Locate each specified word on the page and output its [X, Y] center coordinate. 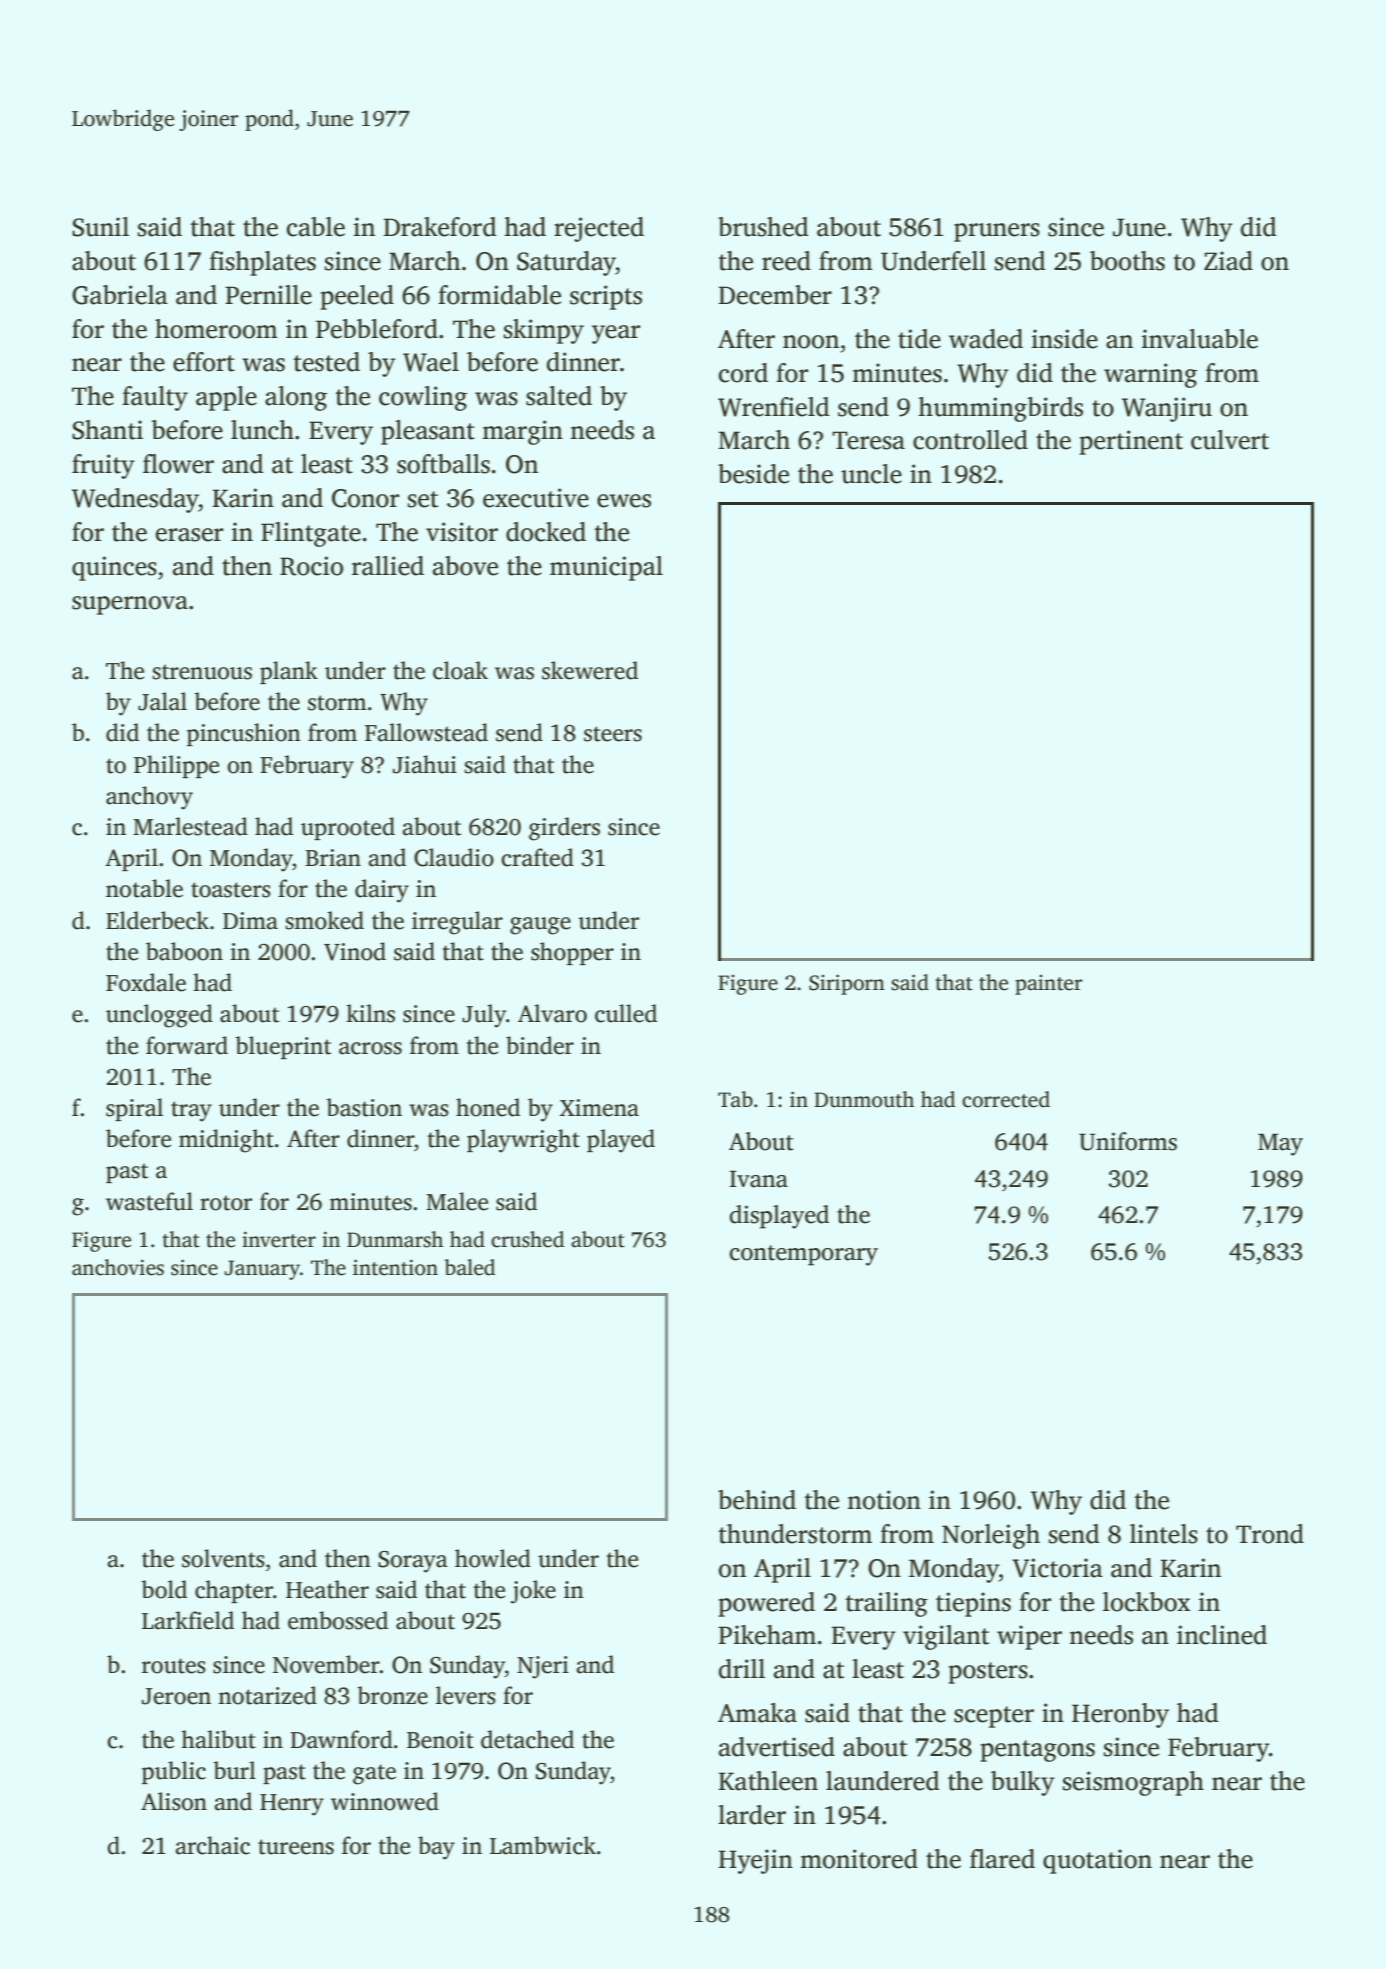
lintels [1164, 1534]
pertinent [1131, 442]
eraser [189, 535]
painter [1048, 985]
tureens [296, 1847]
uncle [871, 474]
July [484, 1016]
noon [811, 342]
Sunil [100, 227]
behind [757, 1500]
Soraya [413, 1562]
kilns [370, 1013]
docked [546, 532]
